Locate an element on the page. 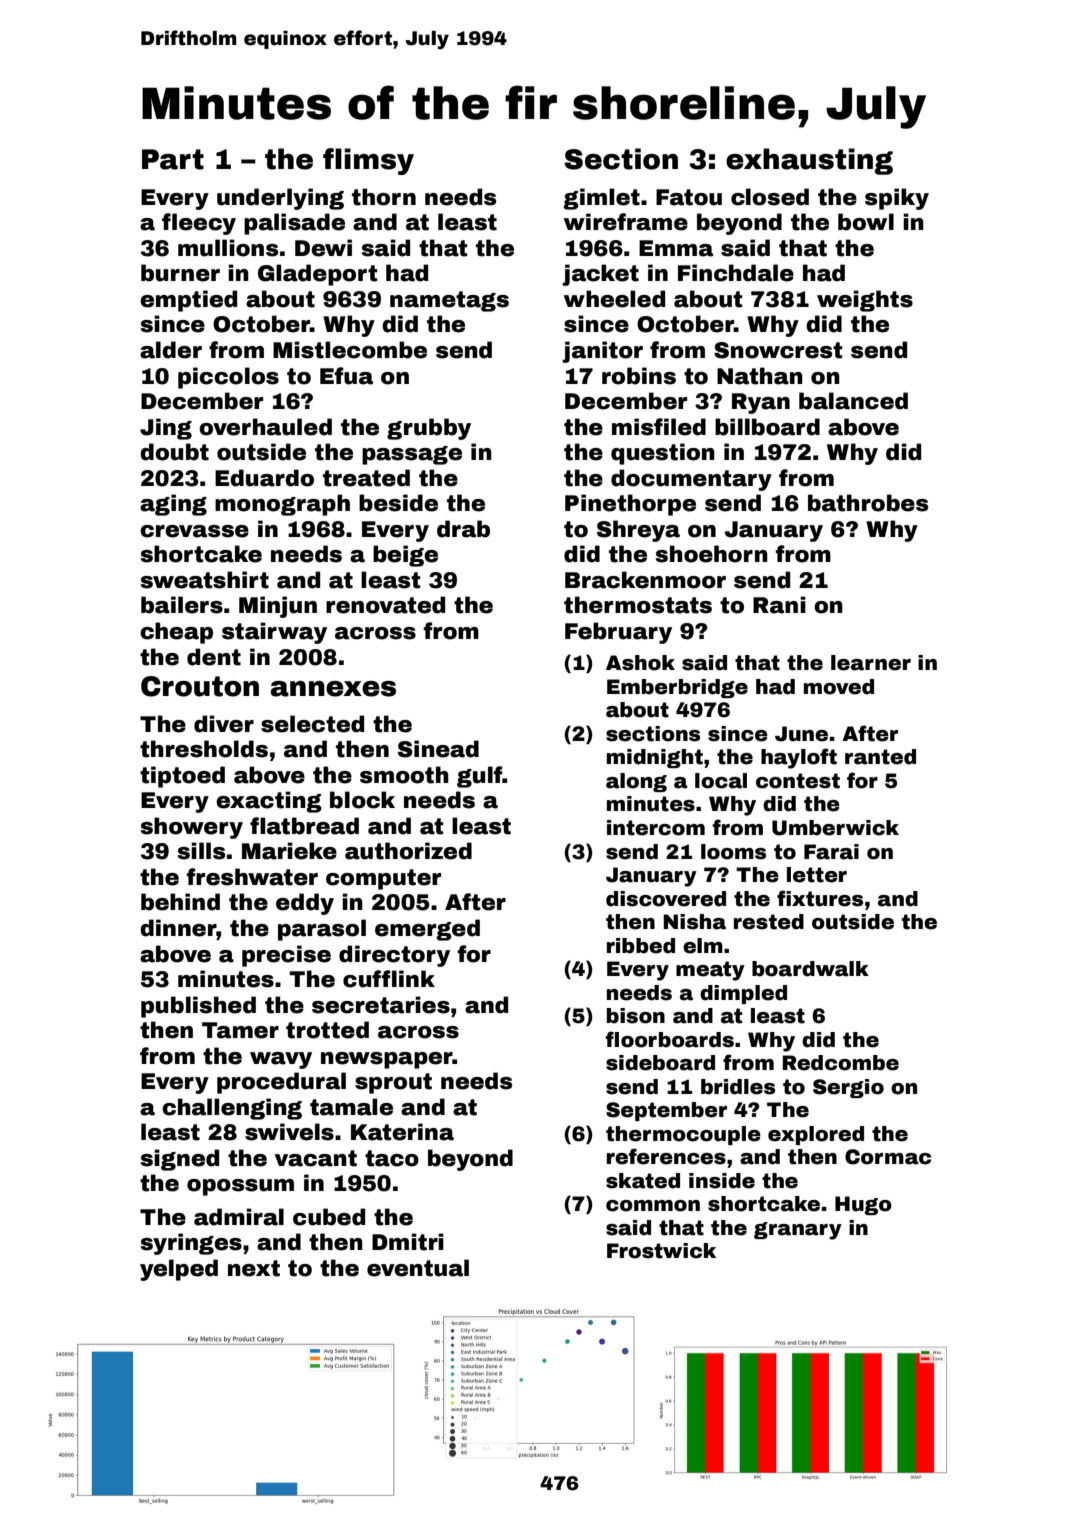  flimsy is located at coordinates (368, 161).
